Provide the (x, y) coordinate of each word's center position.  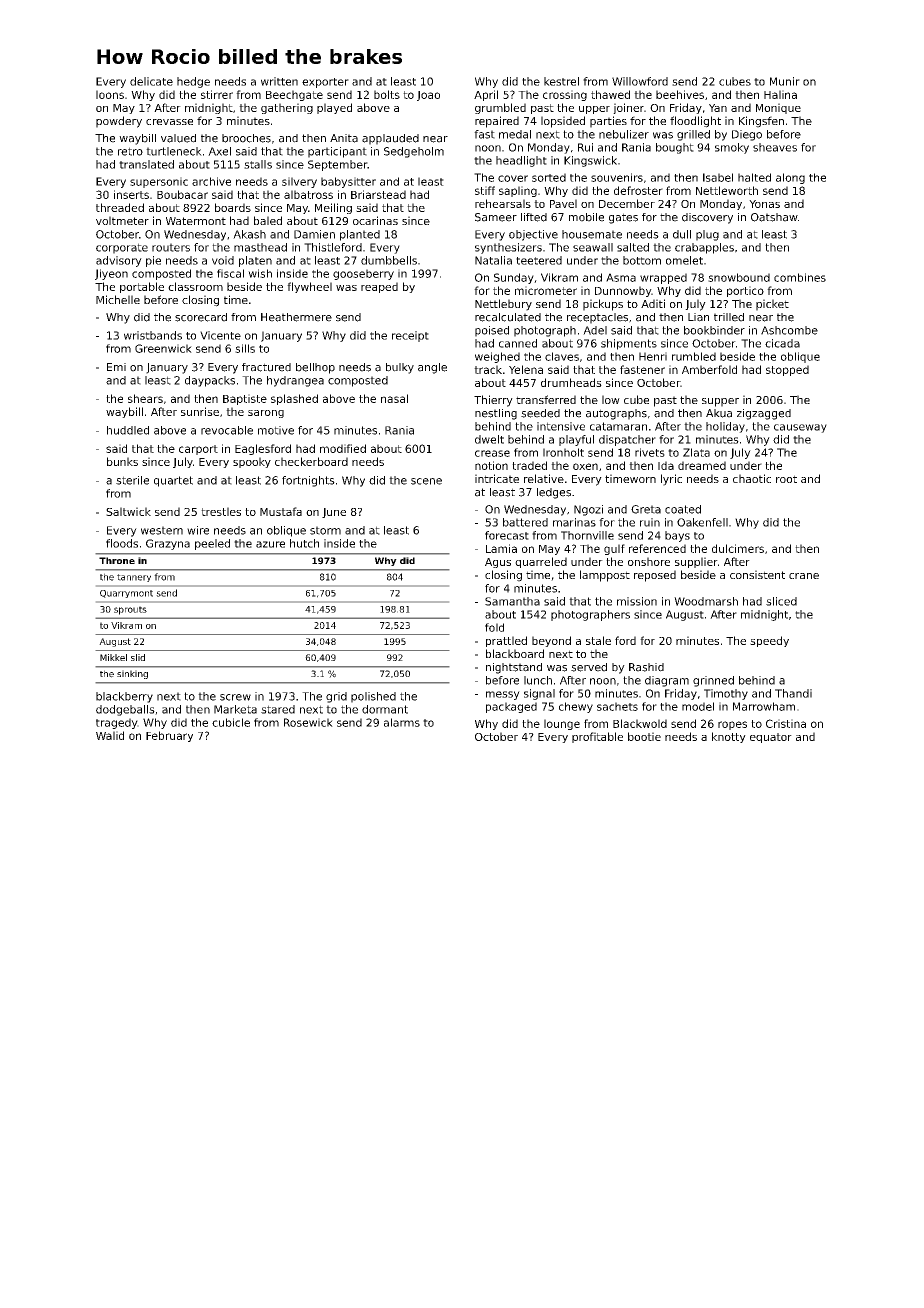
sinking (132, 674)
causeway (800, 428)
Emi (116, 367)
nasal (394, 398)
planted (360, 235)
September (338, 165)
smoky (732, 148)
